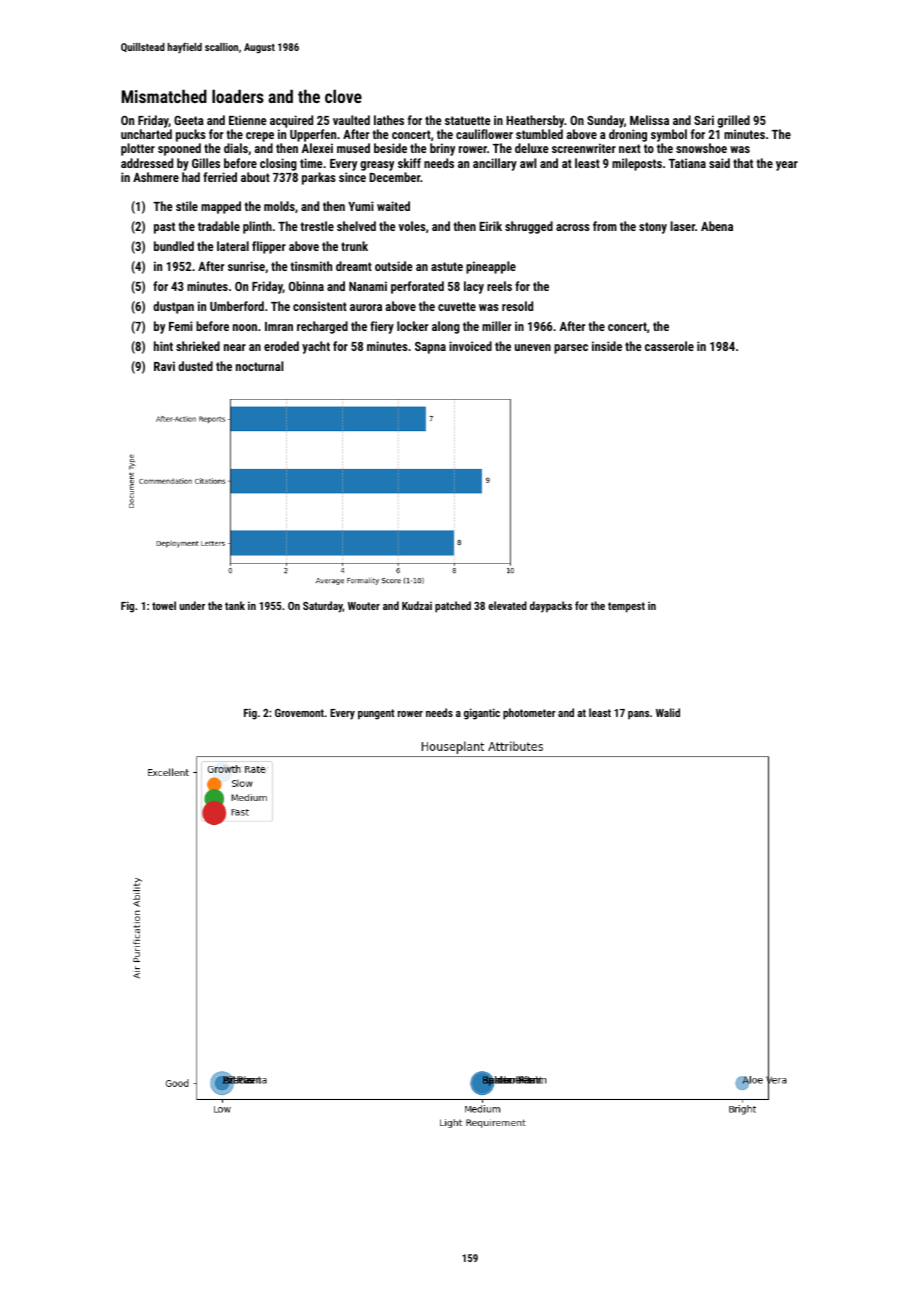 Image resolution: width=924 pixels, height=1308 pixels. Describe the element at coordinates (306, 286) in the page. I see `Obinna` at that location.
